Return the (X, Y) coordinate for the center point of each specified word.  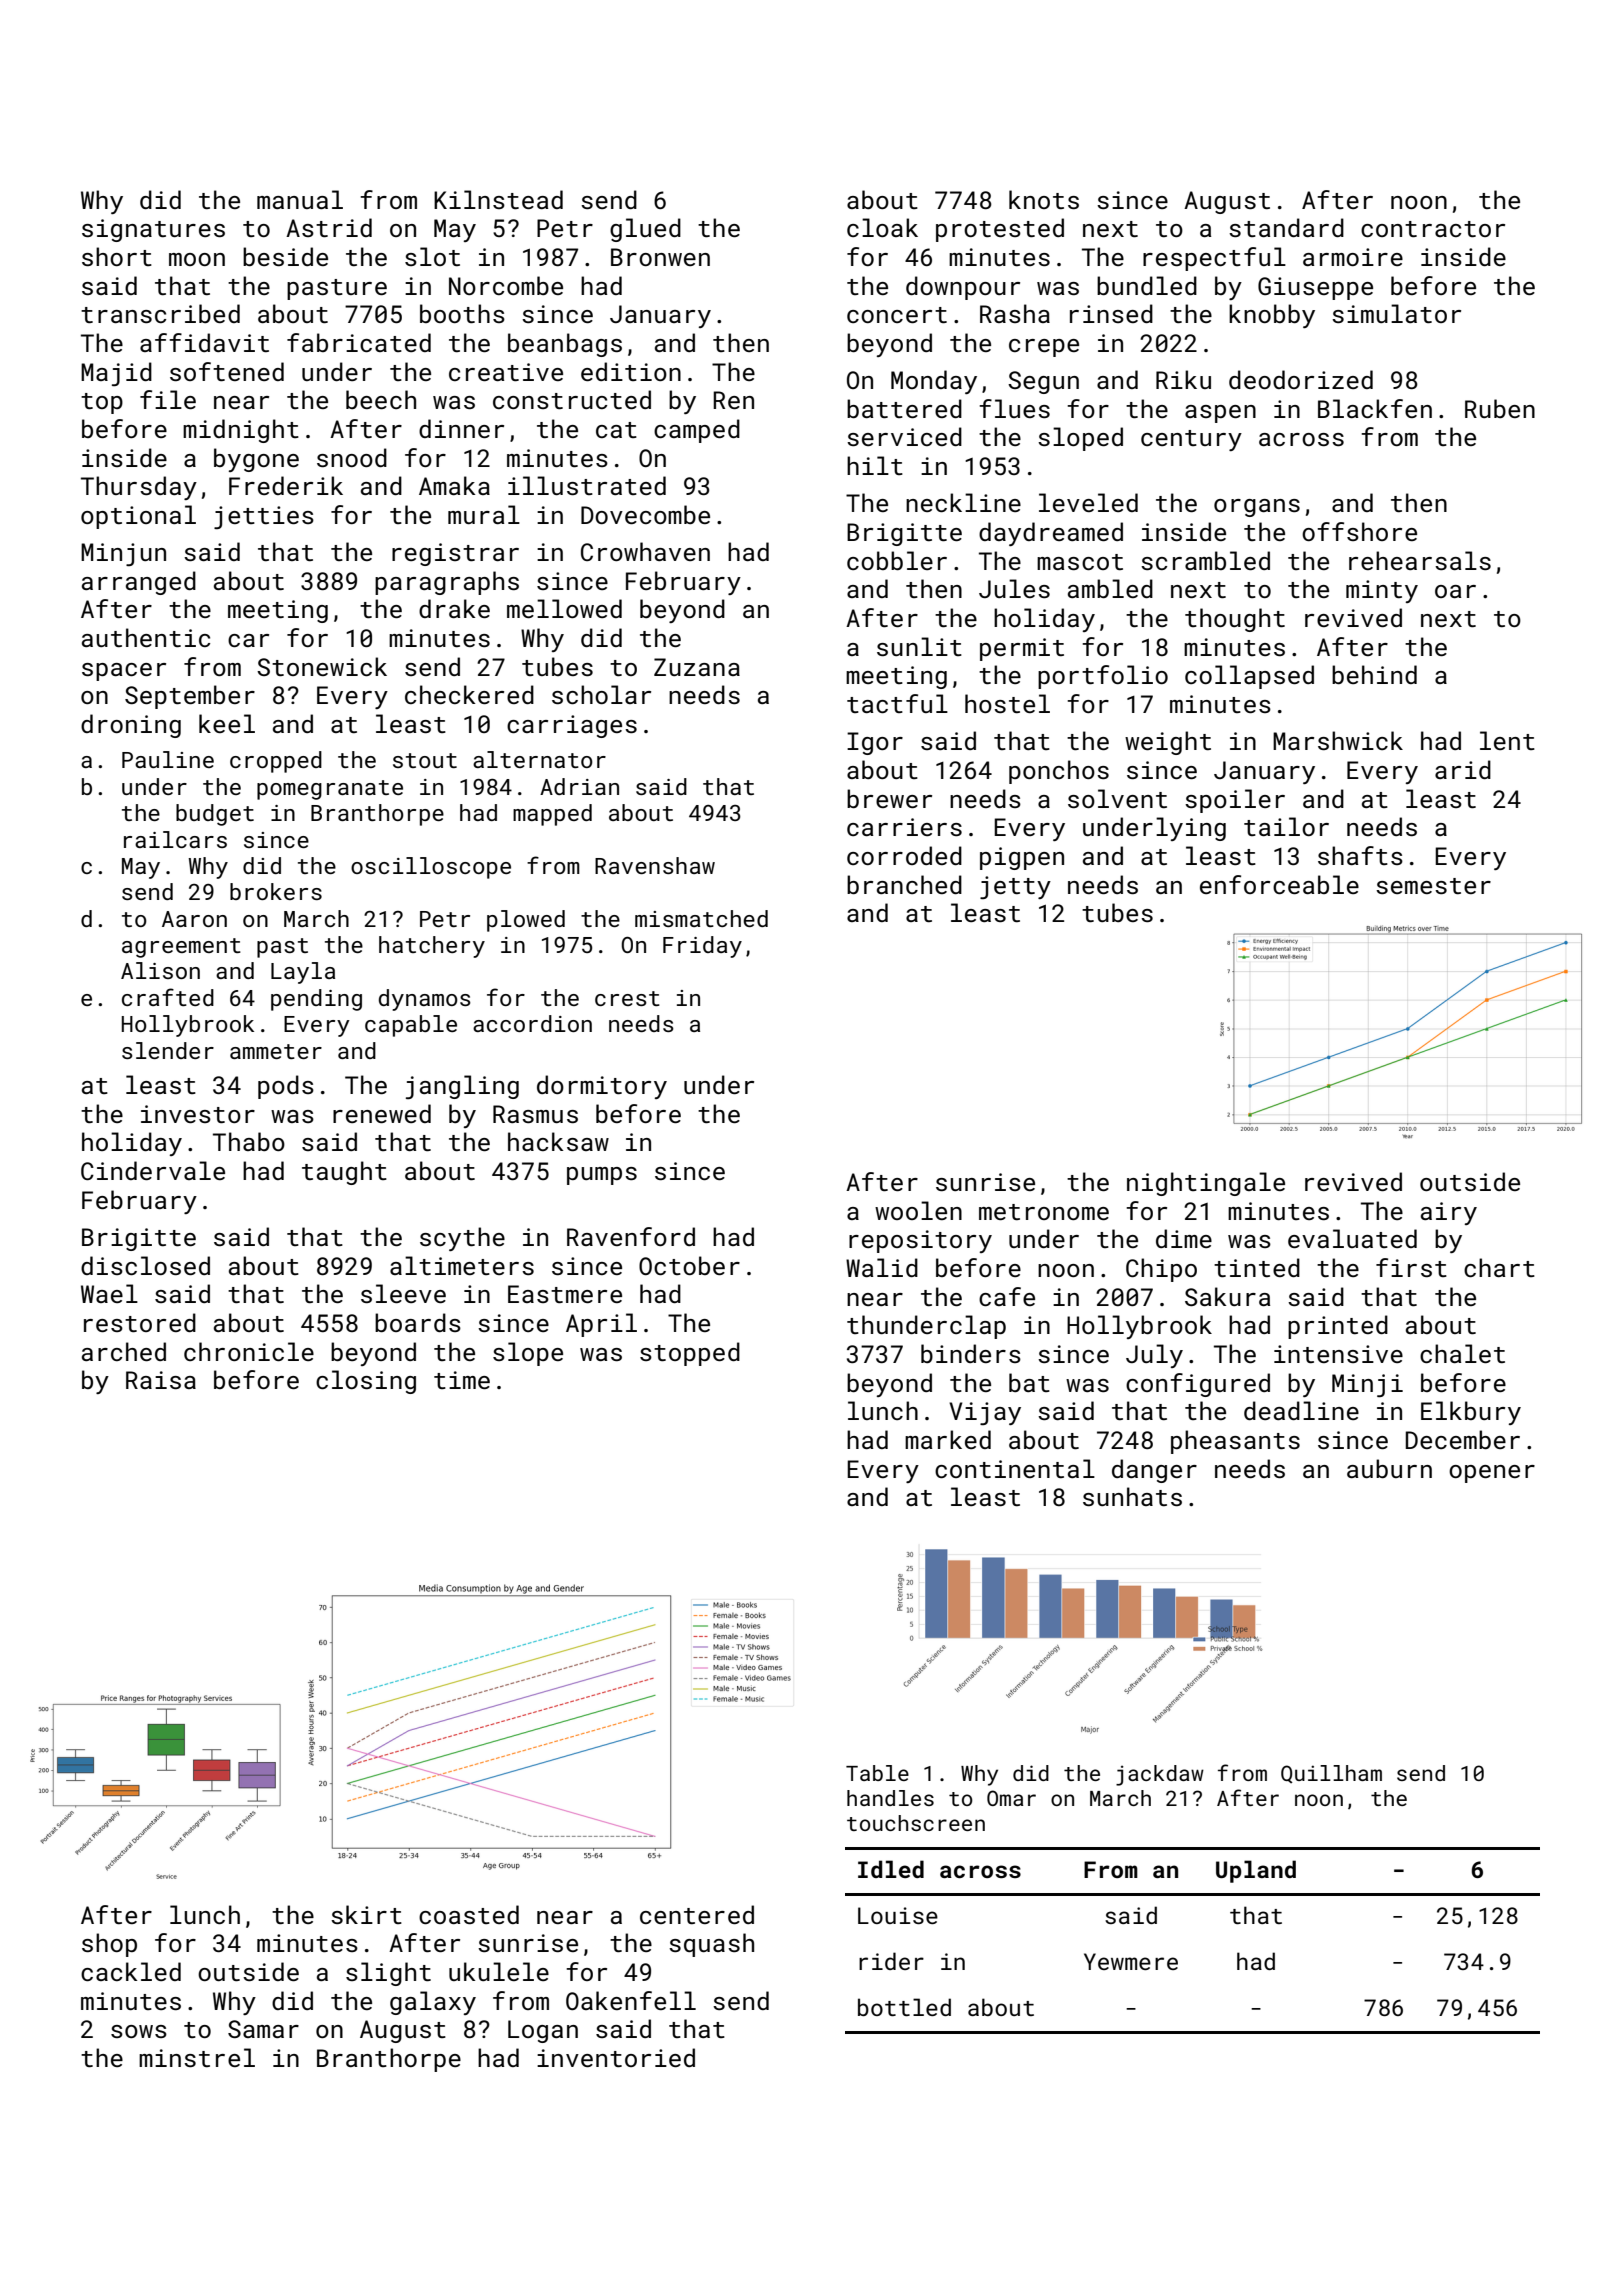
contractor (1433, 229)
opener (1492, 1474)
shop (109, 1945)
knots (1044, 199)
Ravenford (631, 1236)
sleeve (403, 1293)
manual (300, 199)
